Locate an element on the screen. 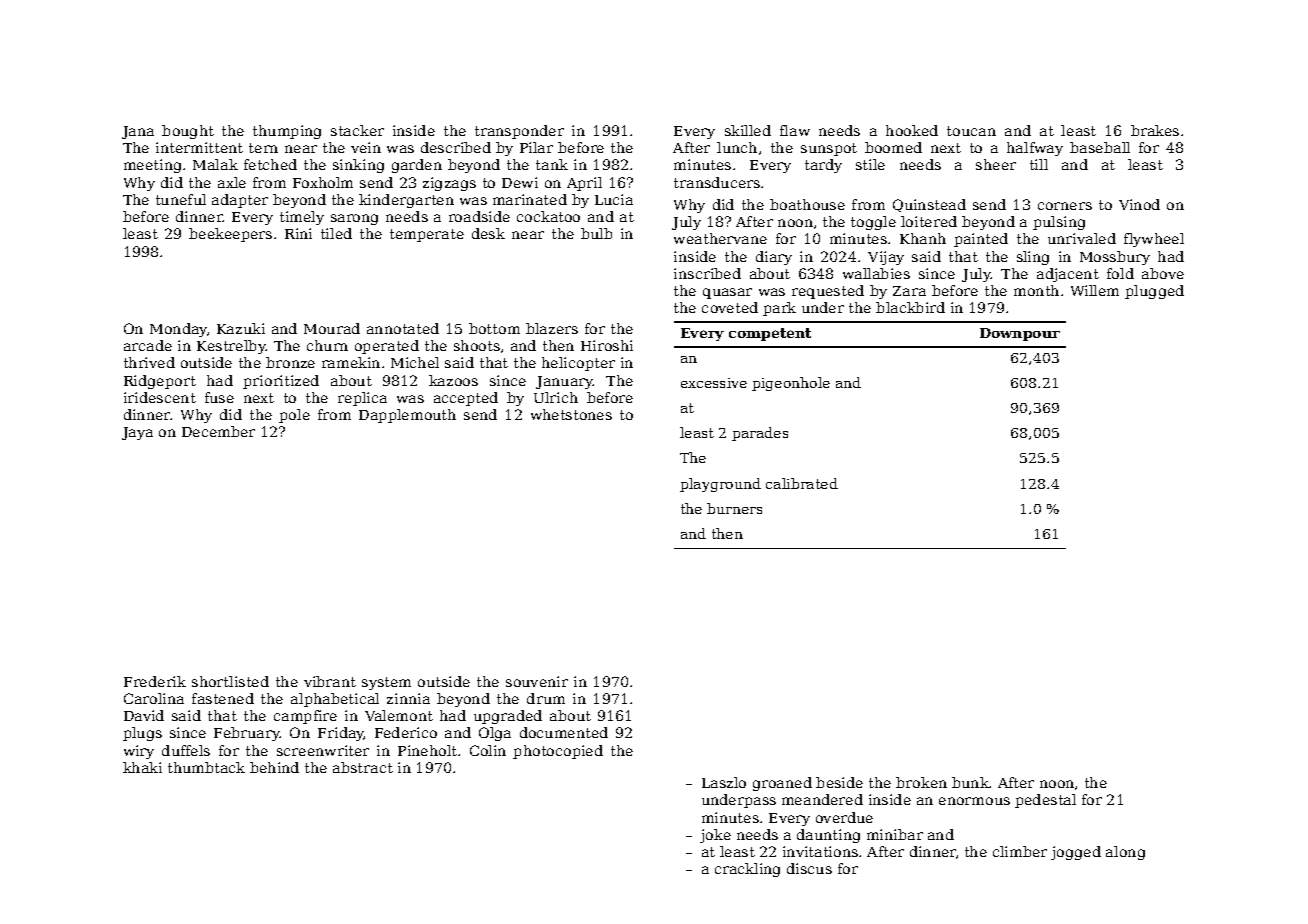 This screenshot has height=924, width=1308. crackling is located at coordinates (747, 870).
